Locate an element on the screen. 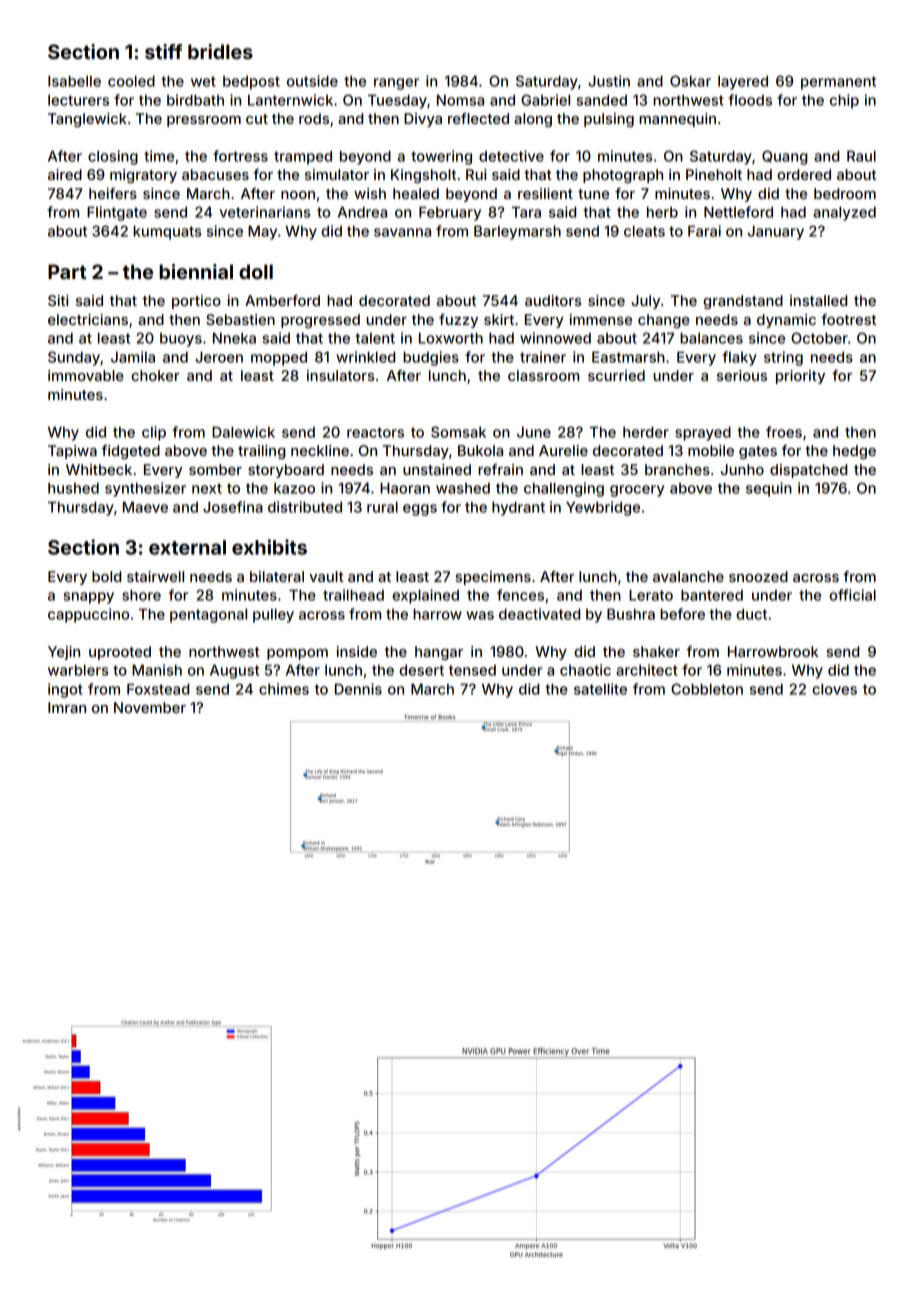 The image size is (924, 1308). Yejin is located at coordinates (64, 653).
